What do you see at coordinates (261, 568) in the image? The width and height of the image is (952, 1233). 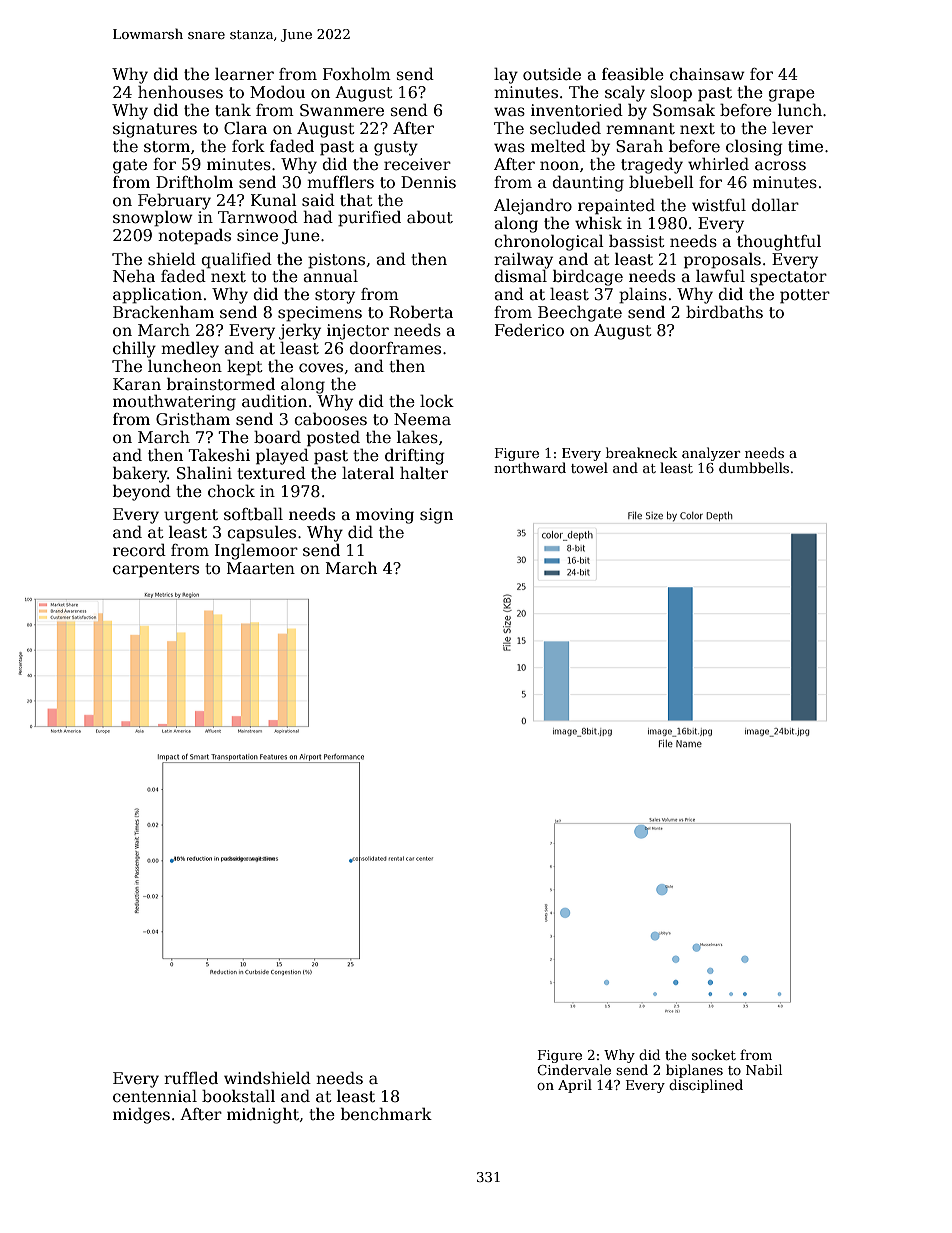 I see `Maarten` at bounding box center [261, 568].
